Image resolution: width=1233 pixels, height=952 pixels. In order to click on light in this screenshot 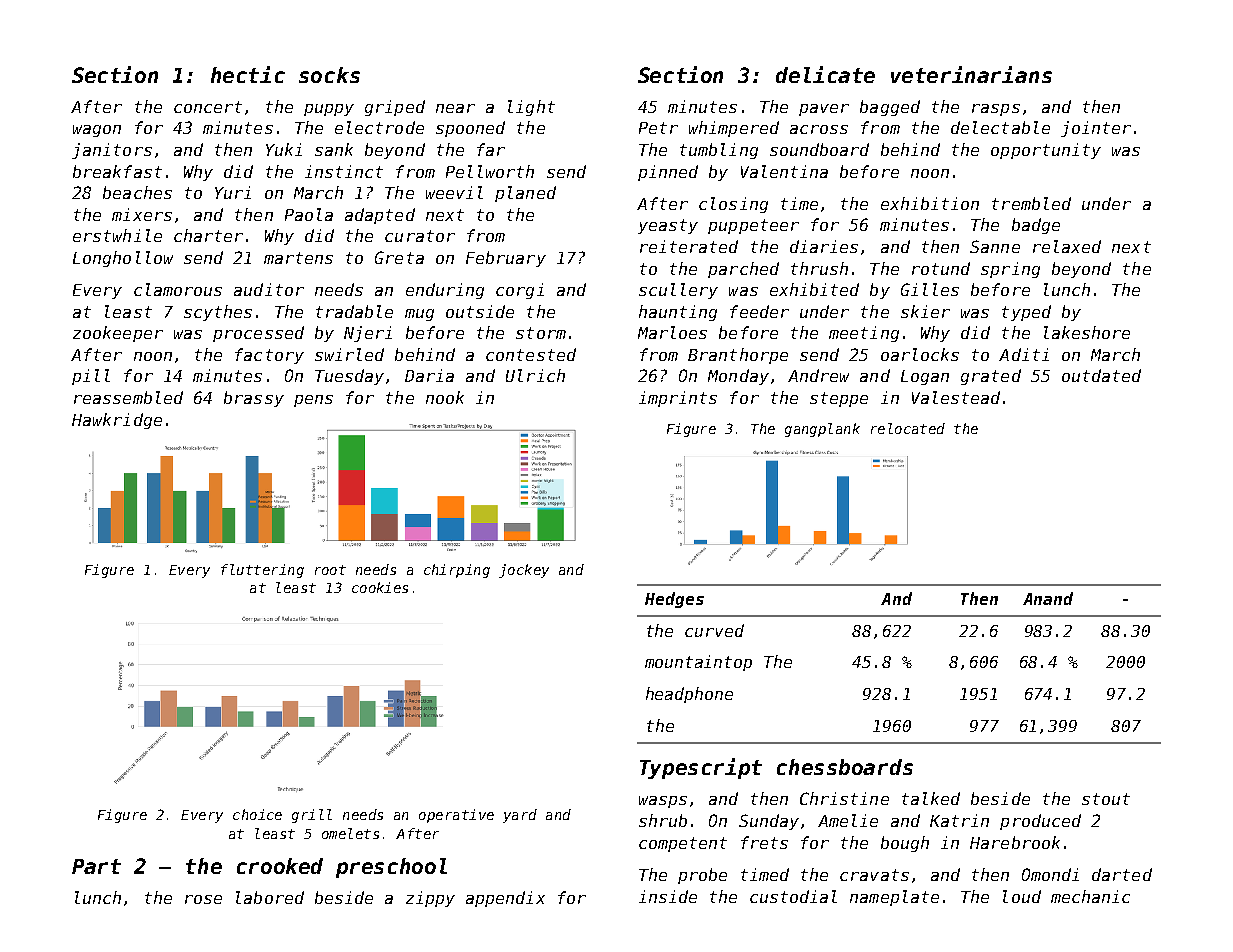, I will do `click(531, 108)`.
